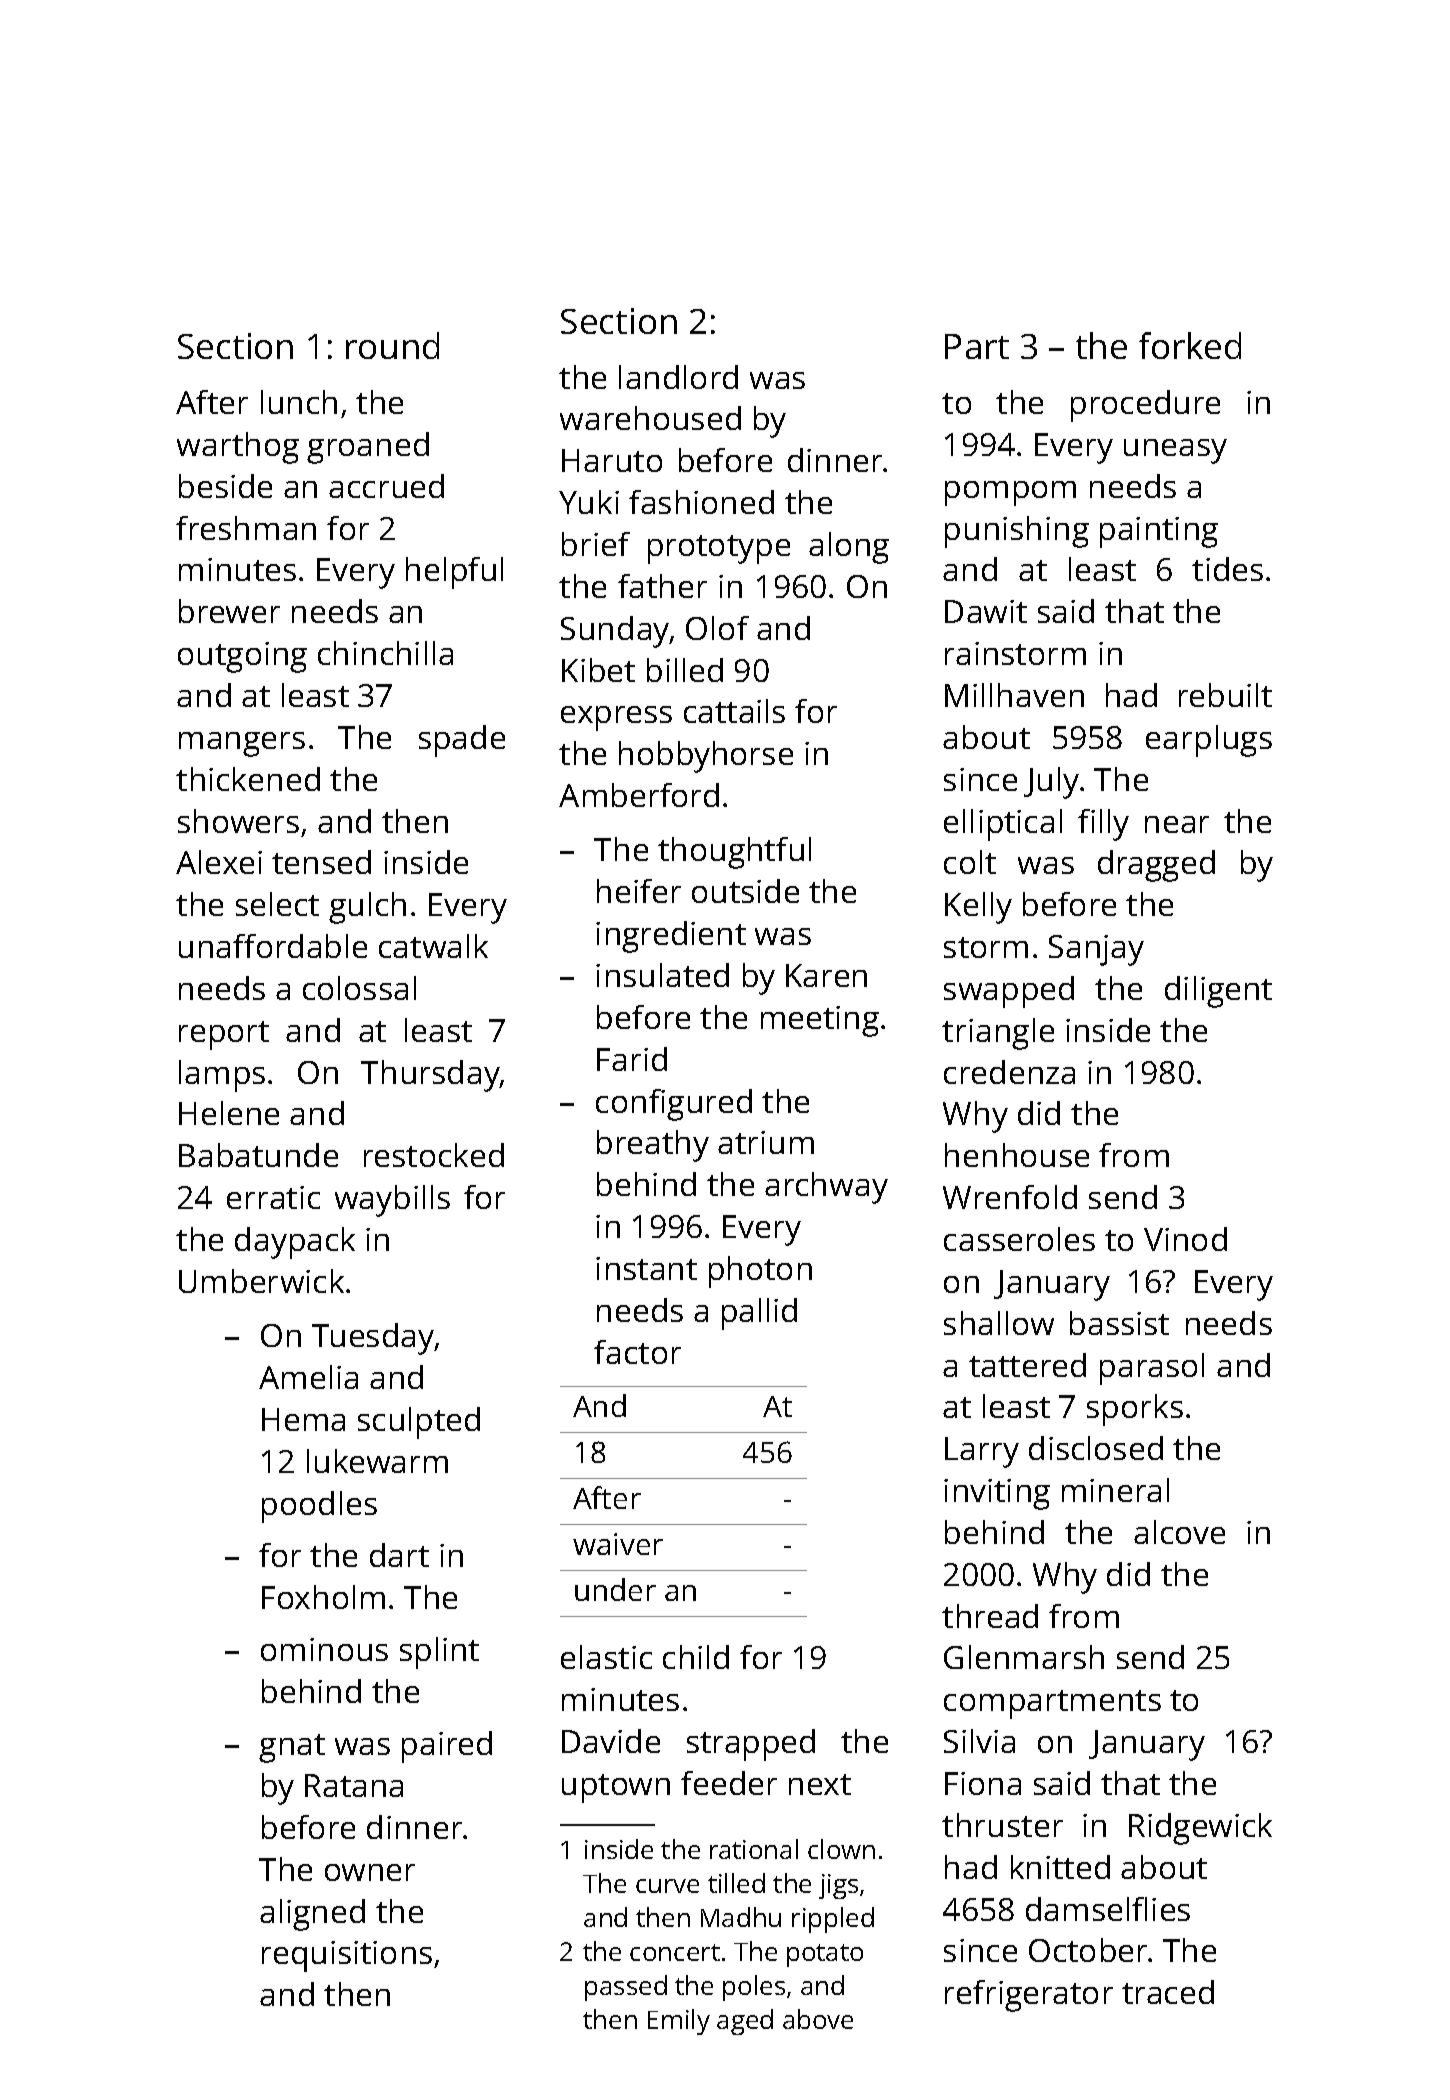  Describe the element at coordinates (1185, 1239) in the screenshot. I see `Vinod` at that location.
